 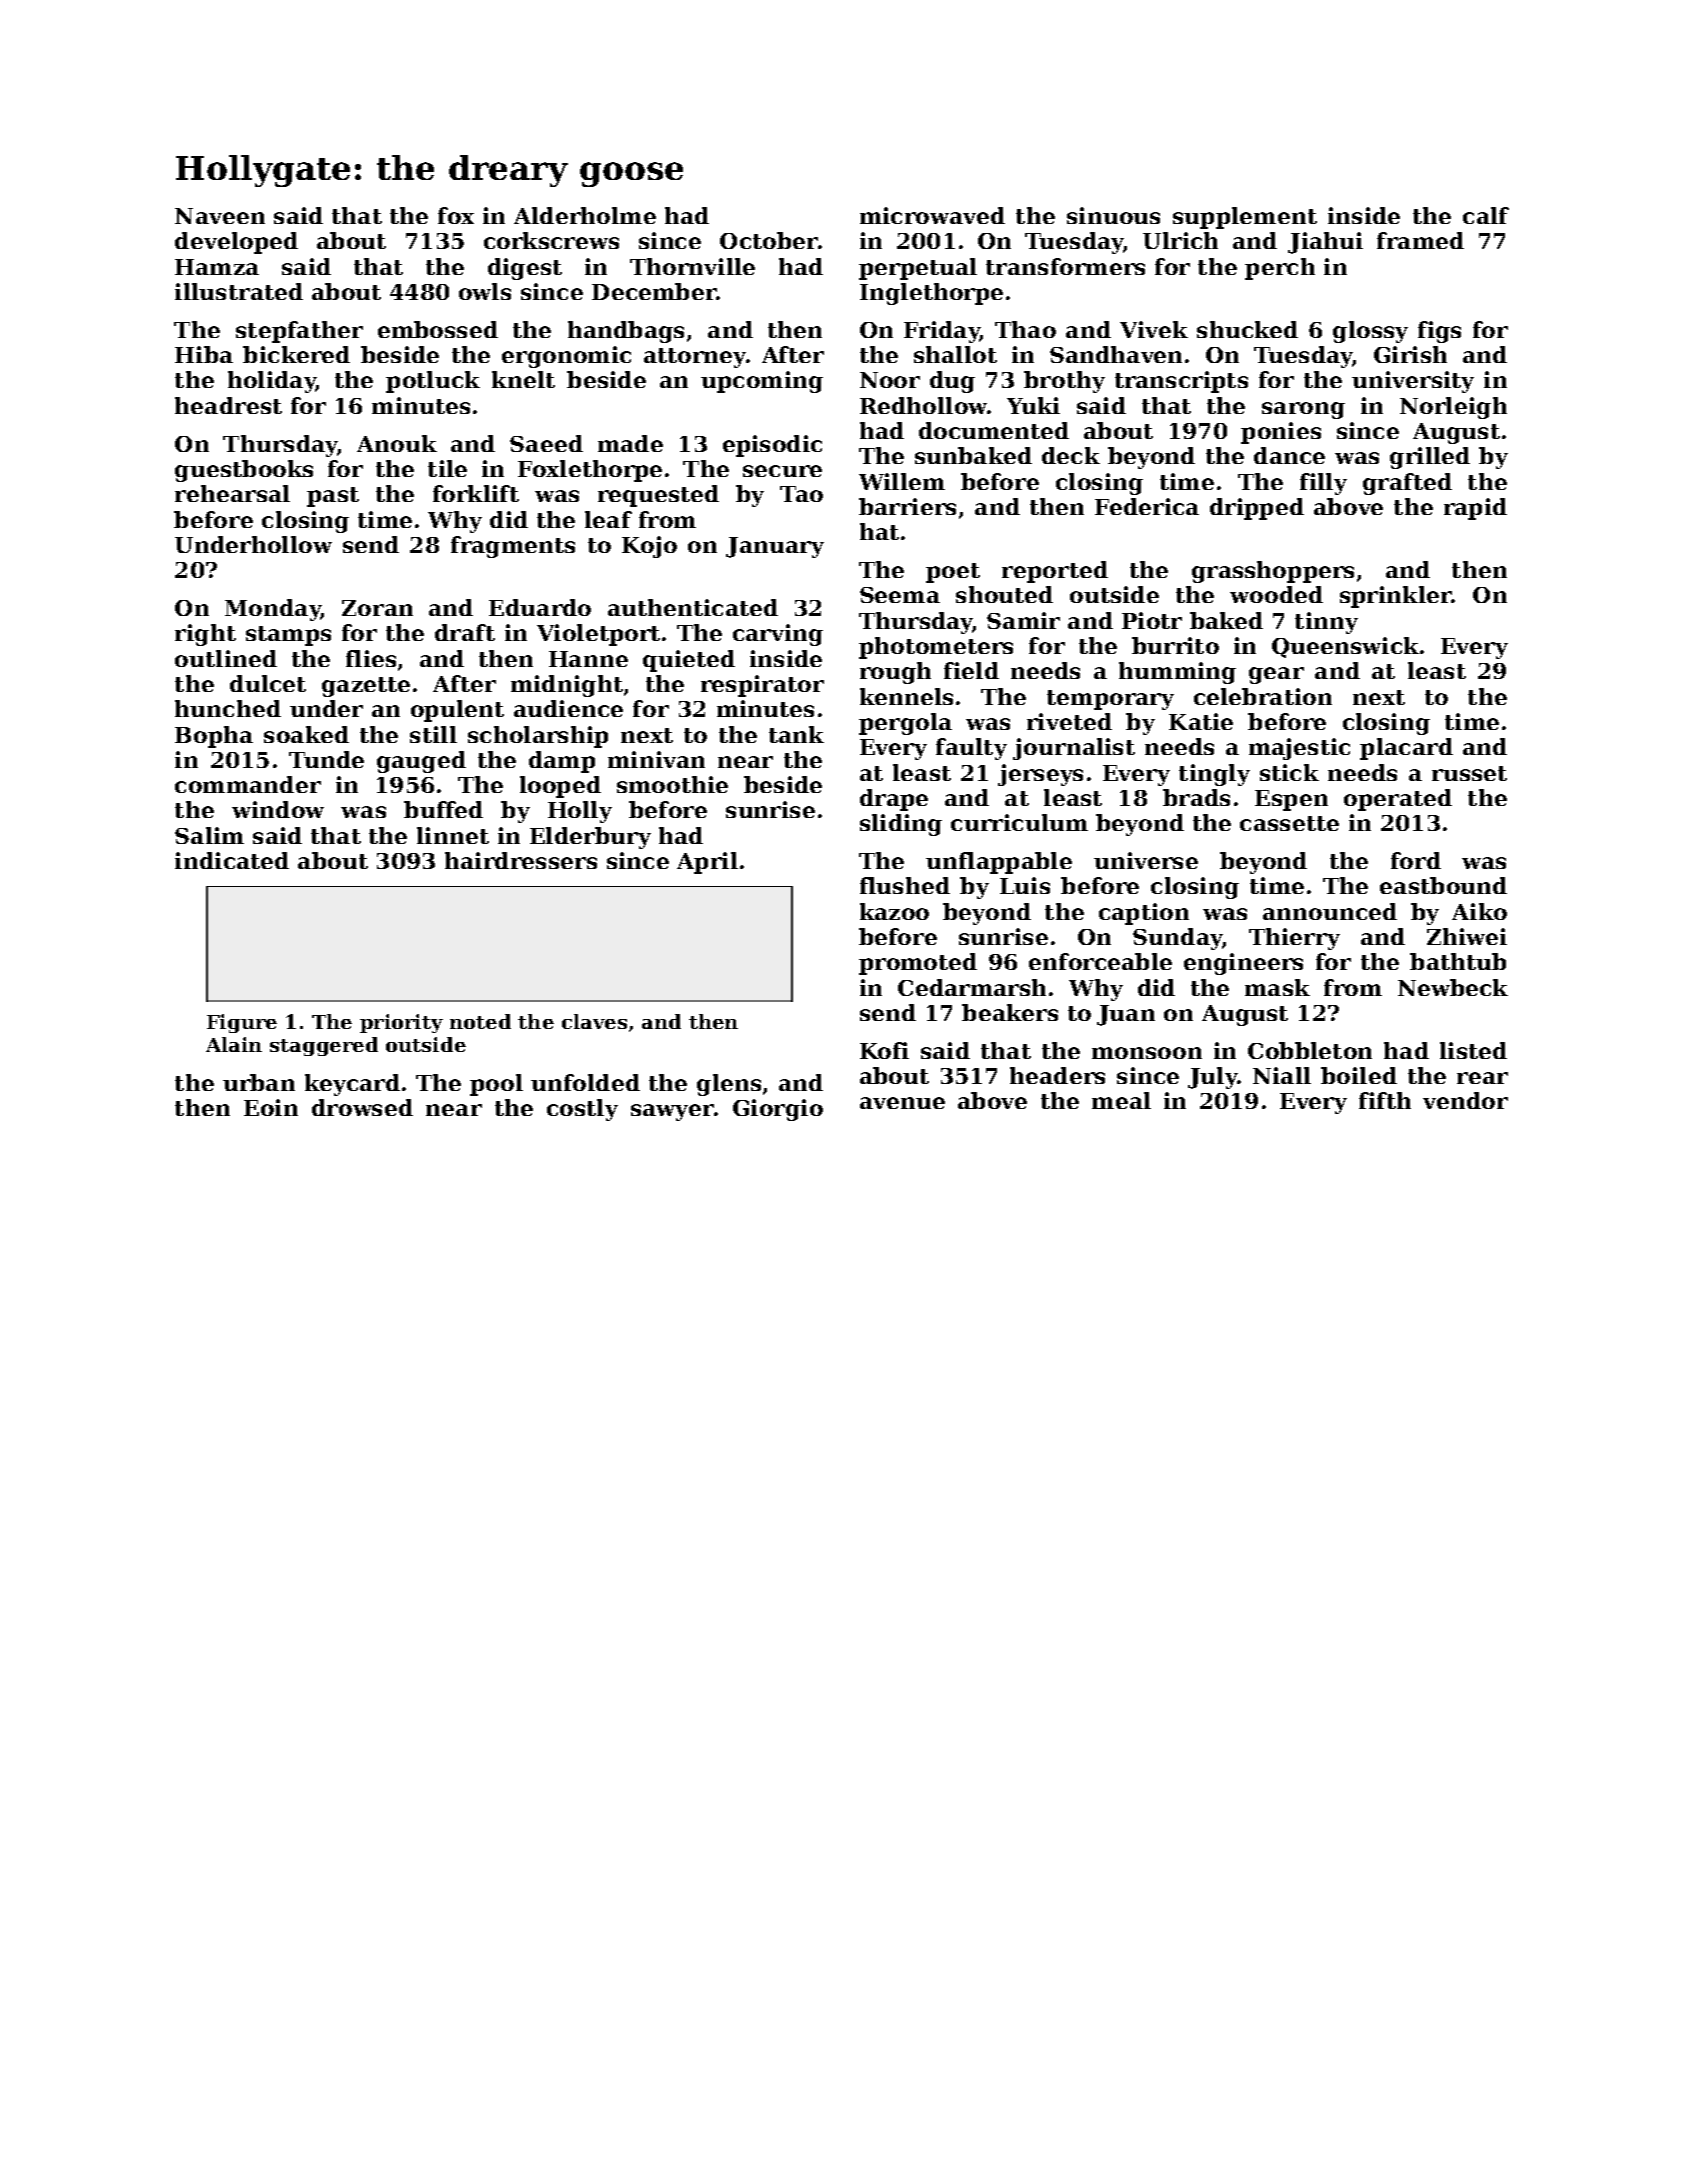 What do you see at coordinates (1055, 572) in the screenshot?
I see `reported` at bounding box center [1055, 572].
